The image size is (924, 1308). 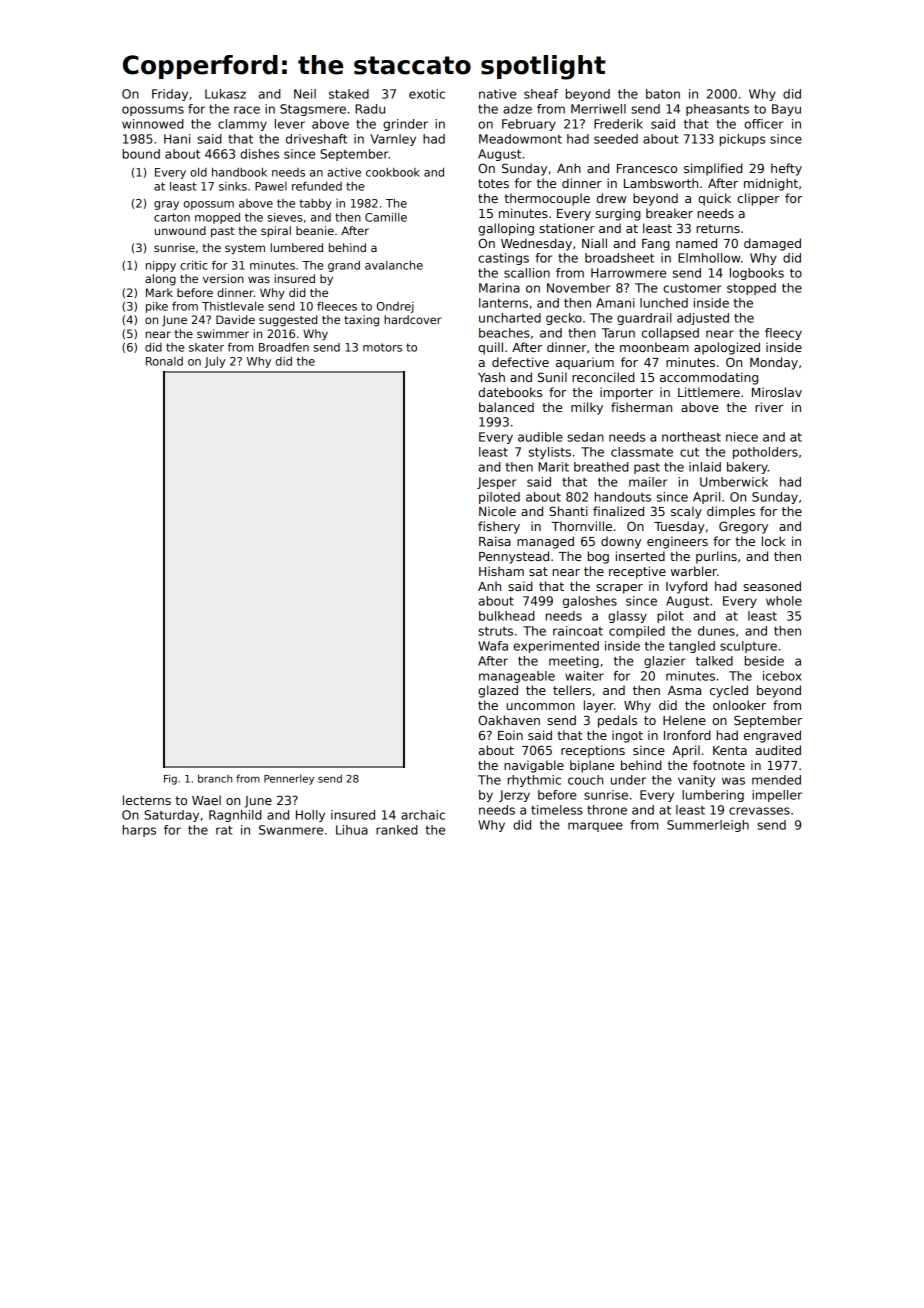 I want to click on July, so click(x=215, y=362).
